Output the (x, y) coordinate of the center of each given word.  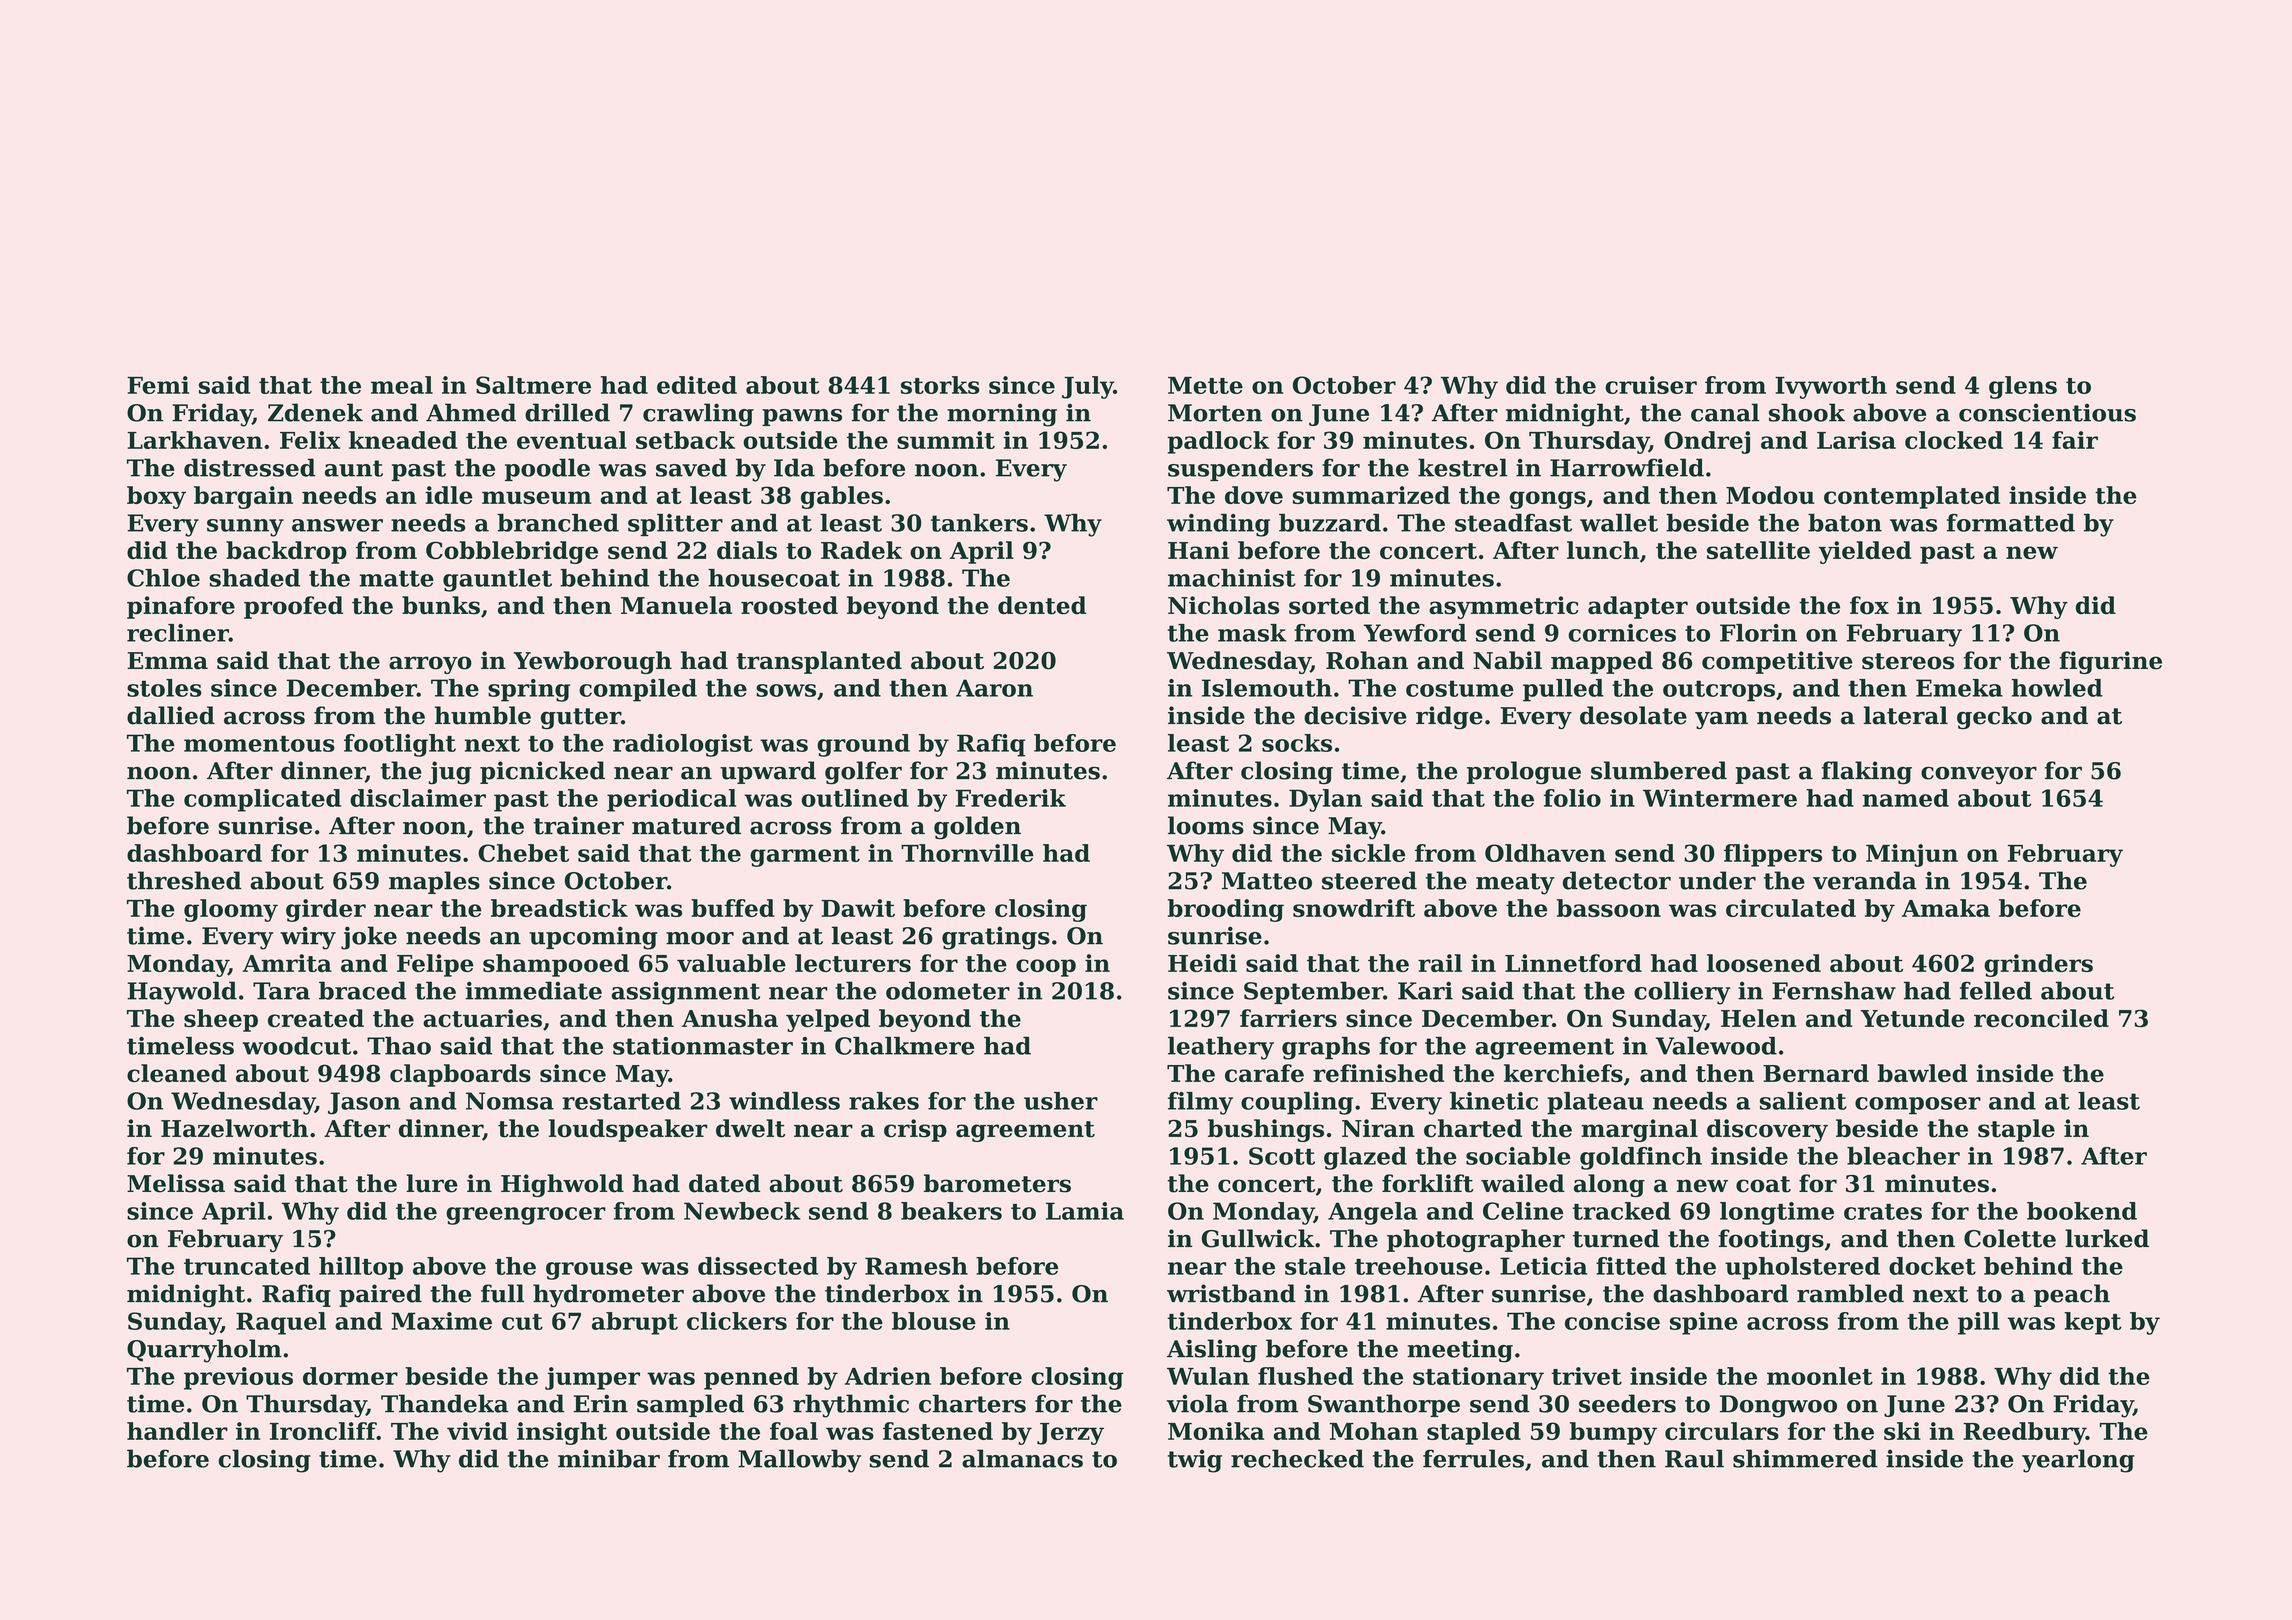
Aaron (994, 688)
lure (432, 1183)
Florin (1758, 633)
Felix (310, 440)
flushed (1306, 1376)
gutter (581, 718)
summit (946, 440)
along (1609, 1185)
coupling (1297, 1103)
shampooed (556, 965)
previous (238, 1378)
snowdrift (1354, 908)
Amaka (1946, 908)
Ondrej (1707, 442)
